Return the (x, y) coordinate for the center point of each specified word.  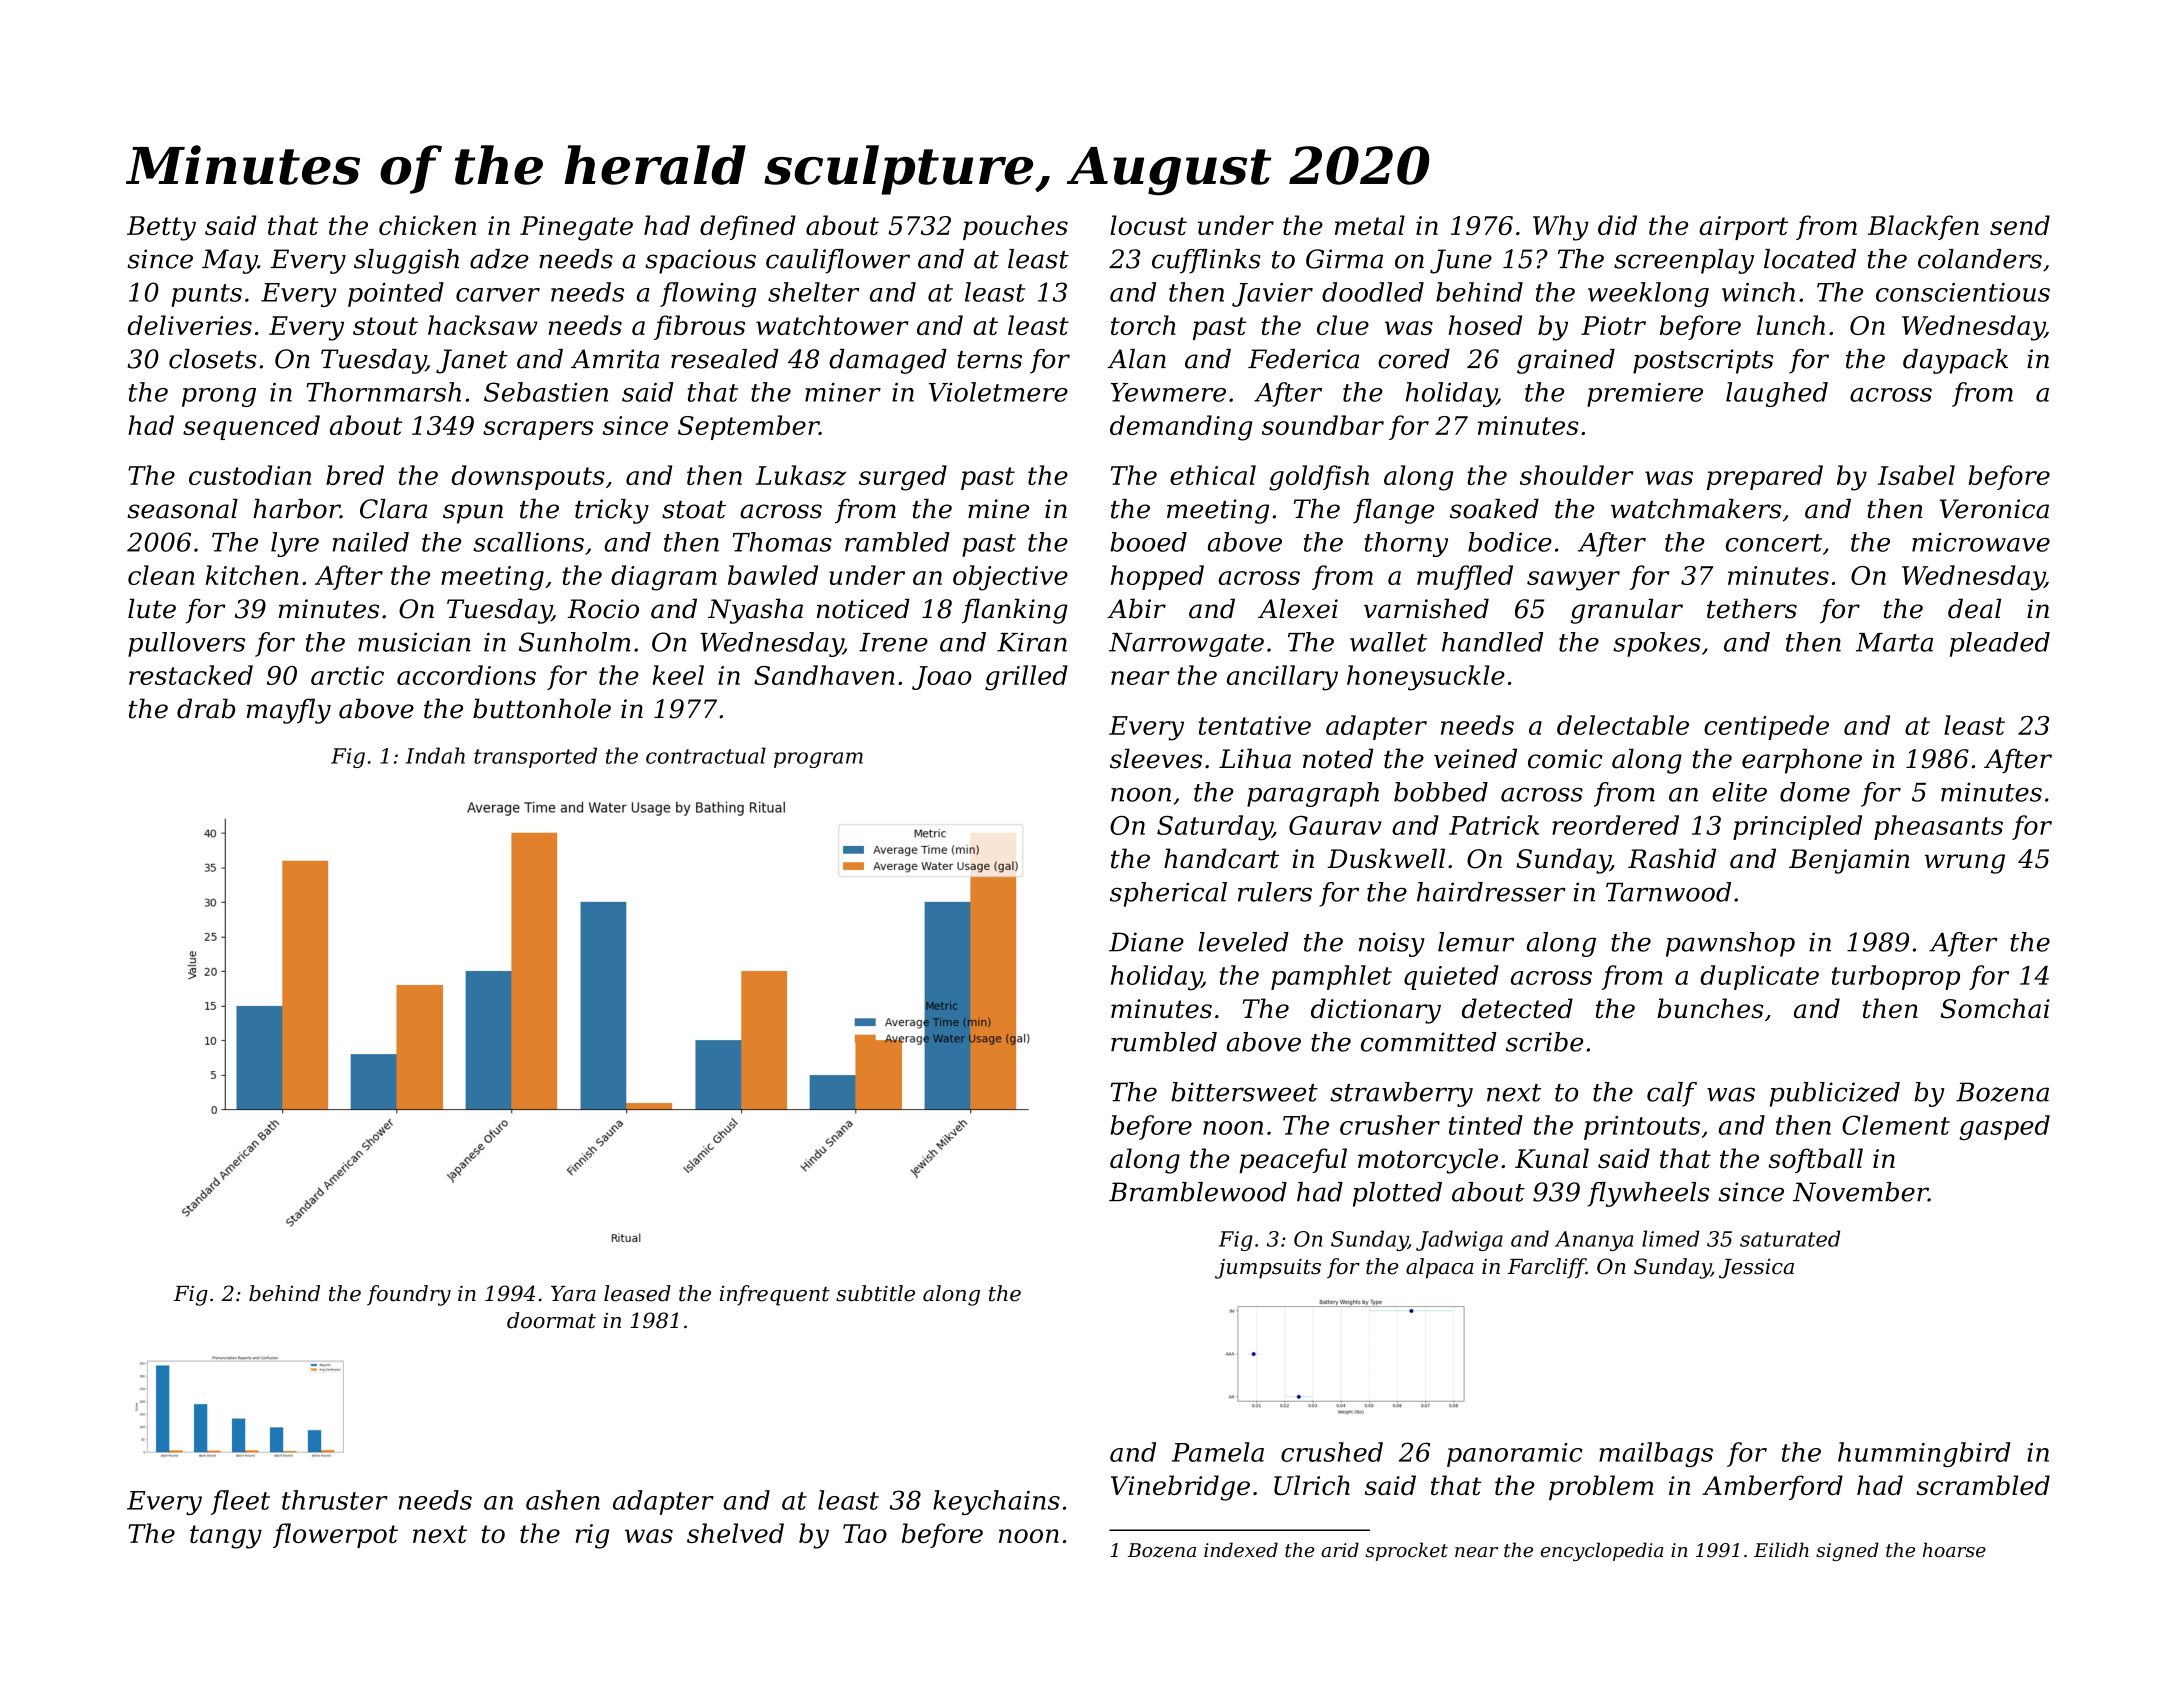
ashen (563, 1500)
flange (1393, 511)
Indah (435, 755)
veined (1475, 758)
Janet (472, 361)
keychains (996, 1502)
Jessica (1756, 1268)
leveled (1243, 942)
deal (1974, 608)
